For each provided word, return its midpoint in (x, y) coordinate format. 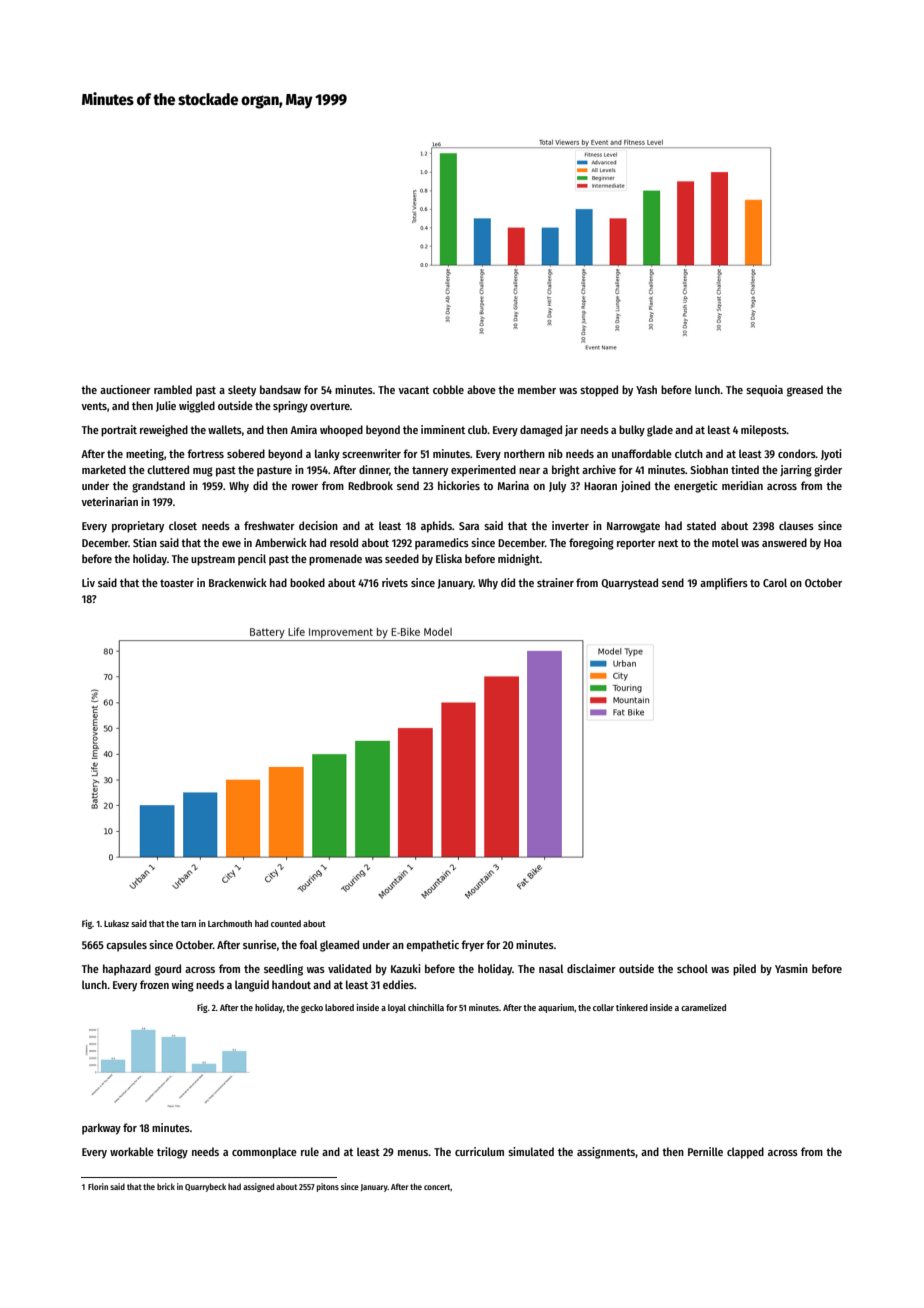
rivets (395, 582)
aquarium (556, 1008)
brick (166, 1186)
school (692, 968)
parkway (101, 1129)
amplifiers (724, 584)
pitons (328, 1187)
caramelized (703, 1007)
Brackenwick (238, 582)
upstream (213, 560)
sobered (246, 453)
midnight (519, 560)
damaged (541, 431)
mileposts (764, 431)
